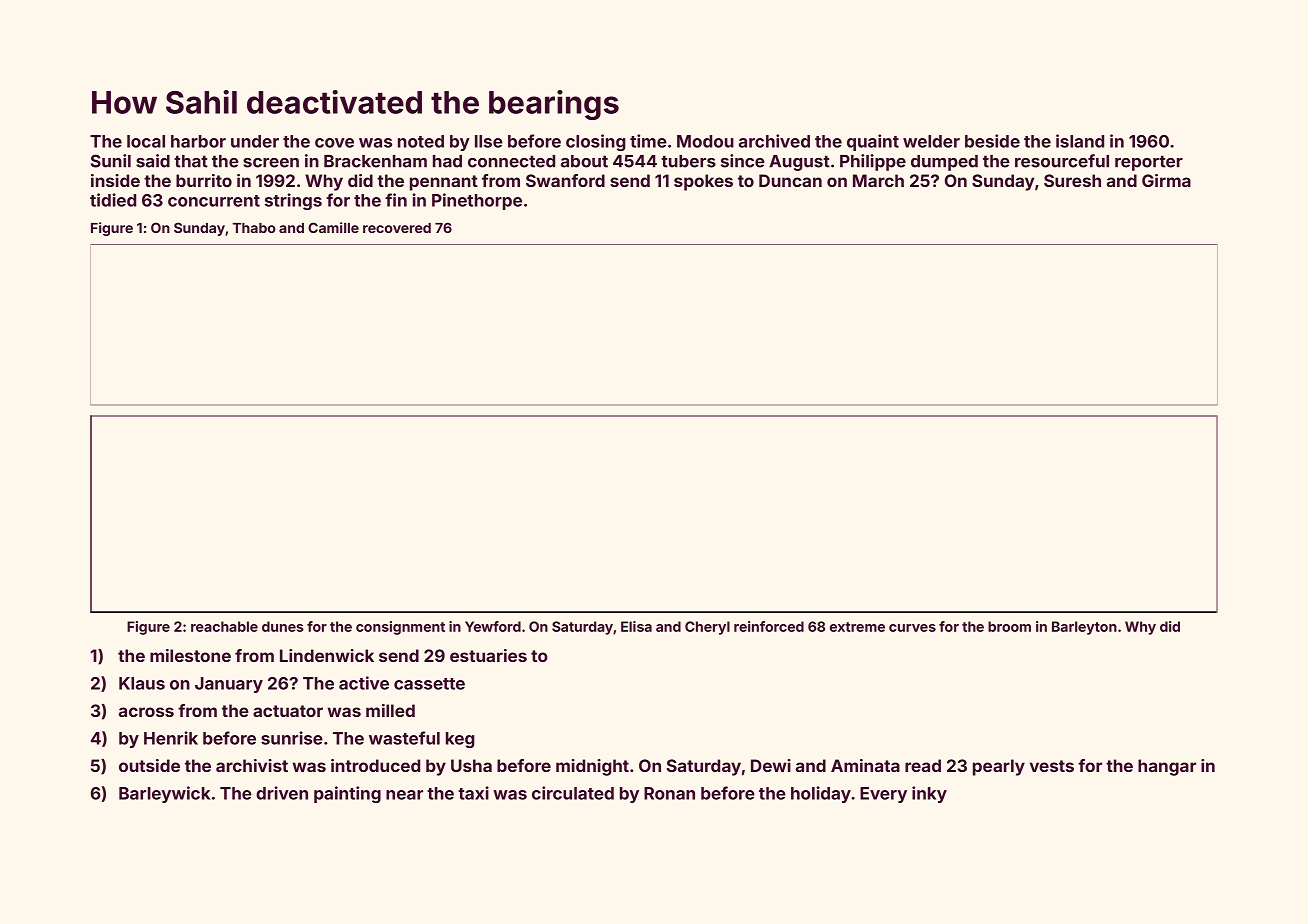 Image resolution: width=1308 pixels, height=924 pixels. What do you see at coordinates (774, 141) in the page?
I see `archived` at bounding box center [774, 141].
